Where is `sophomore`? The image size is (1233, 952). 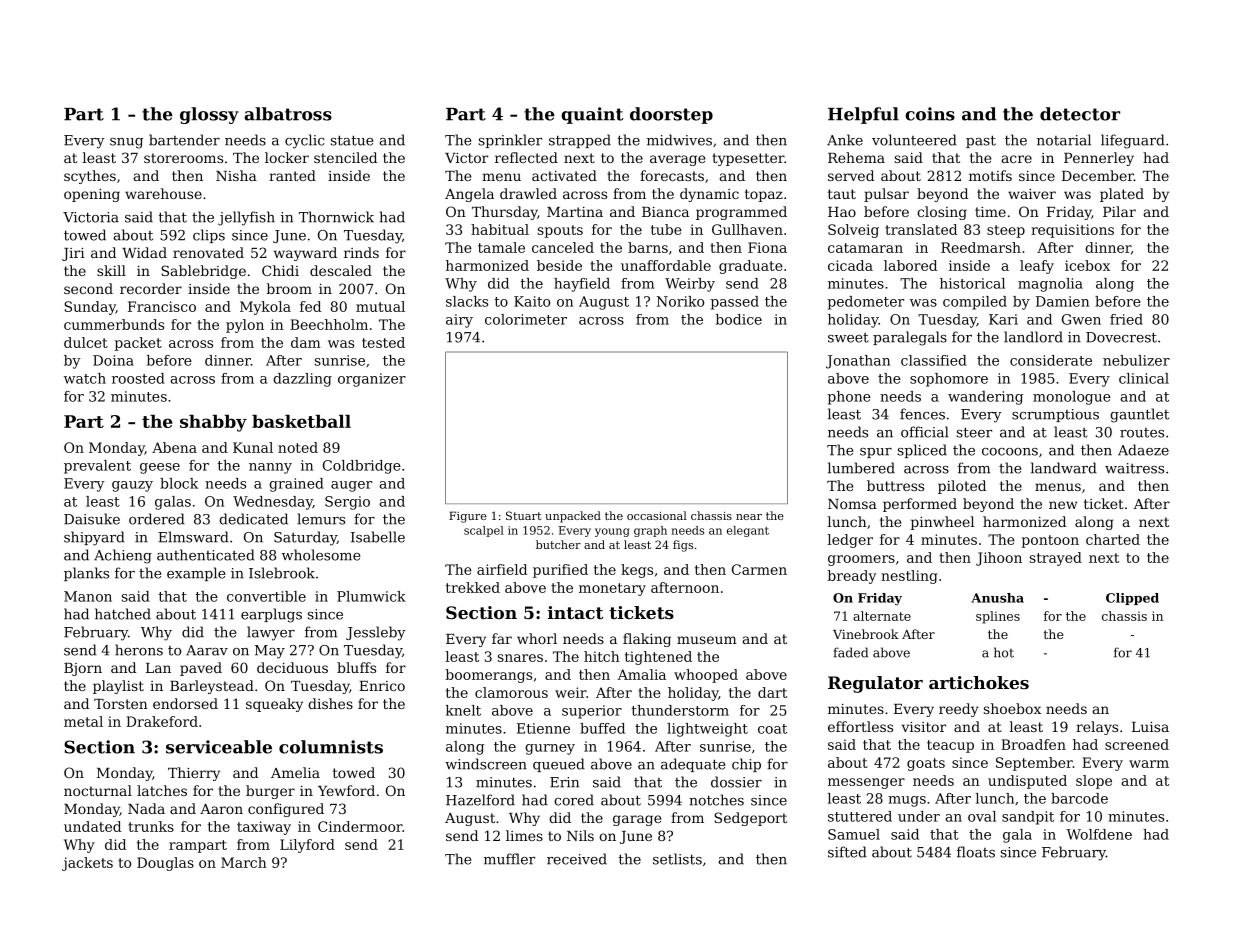
sophomore is located at coordinates (949, 380).
